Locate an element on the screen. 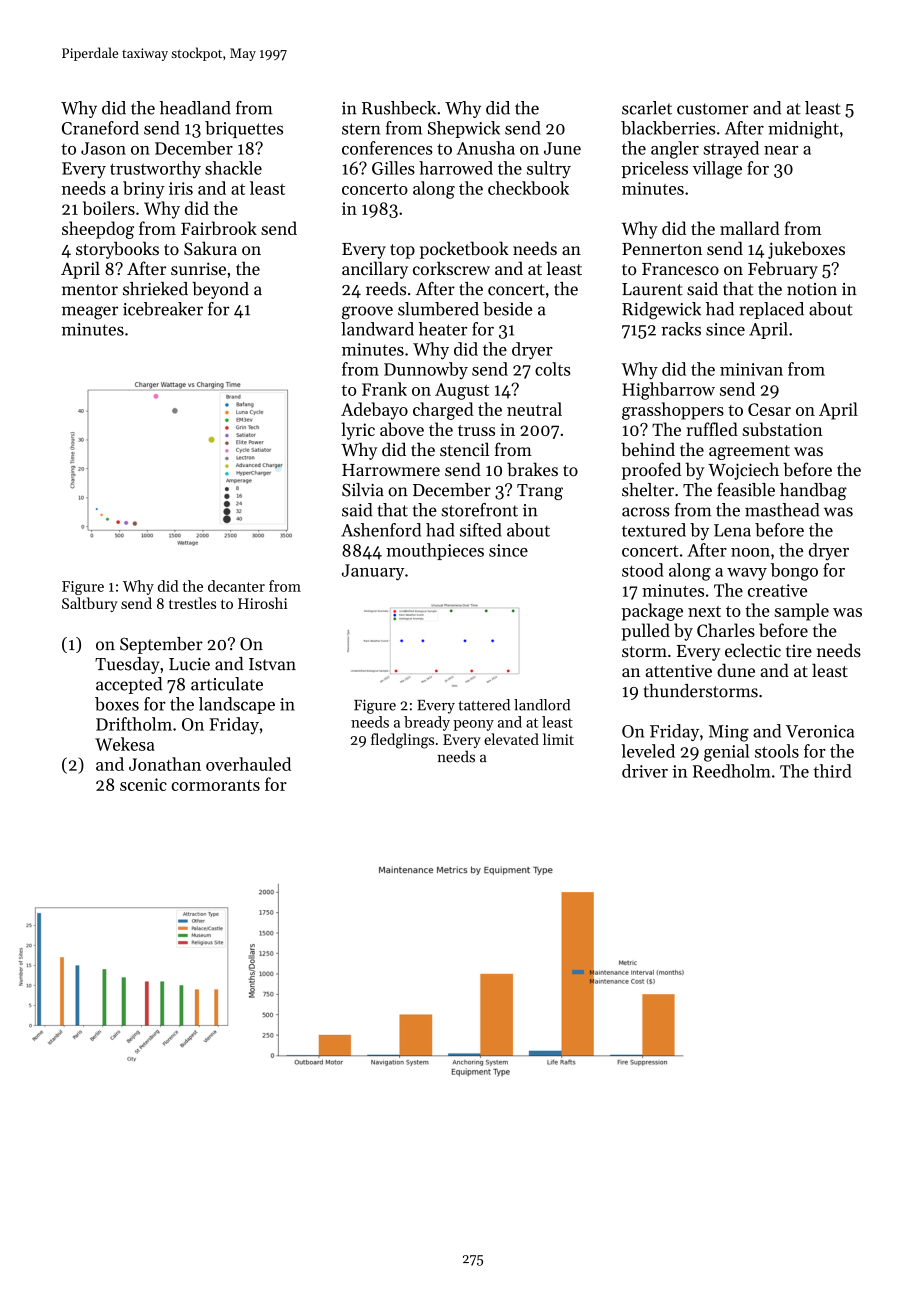 The image size is (924, 1308). accepted is located at coordinates (129, 685).
